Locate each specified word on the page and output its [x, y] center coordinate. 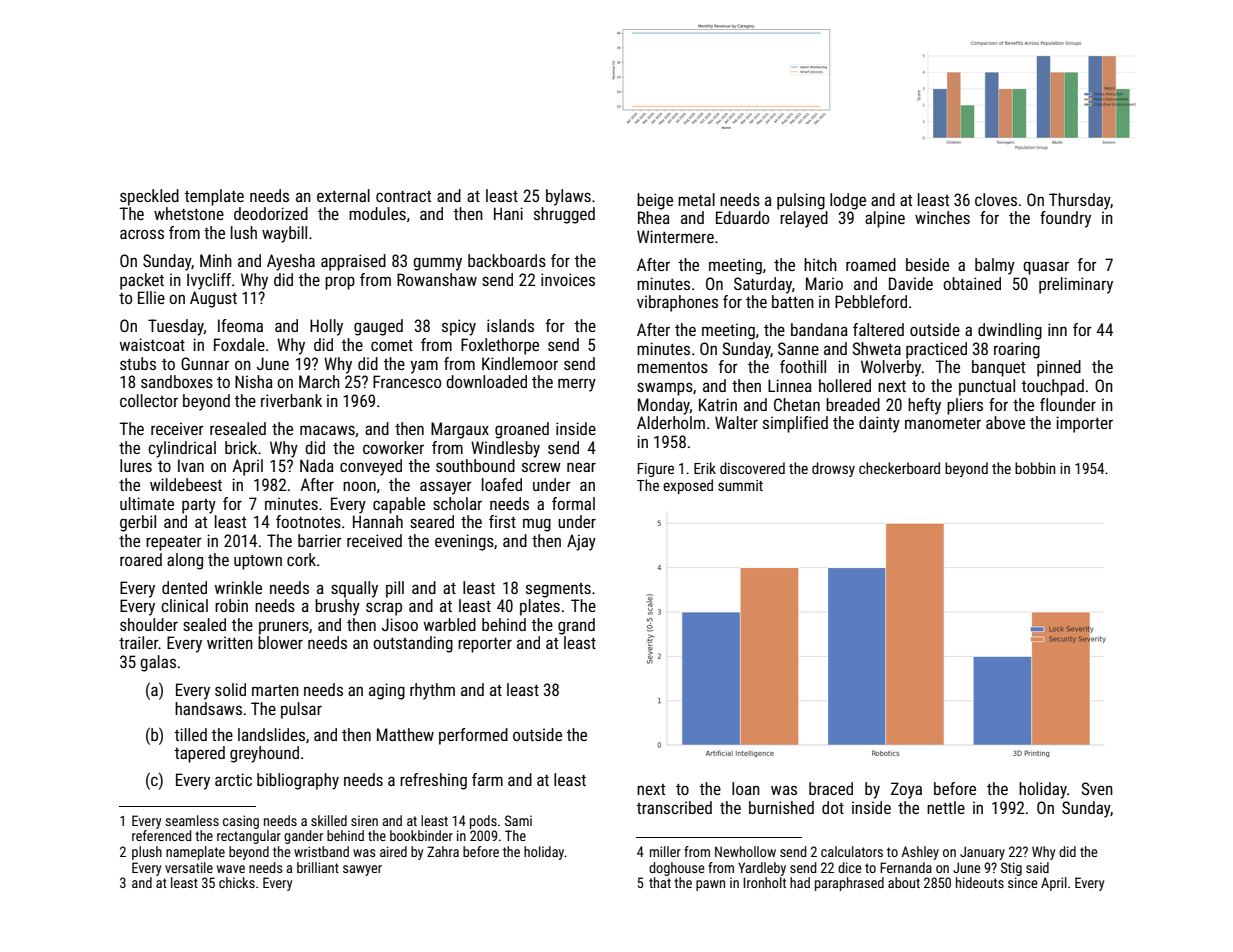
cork [301, 559]
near [581, 467]
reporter [485, 645]
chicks [237, 882]
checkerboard [899, 468]
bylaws [568, 197]
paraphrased [849, 884]
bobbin [1035, 468]
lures [136, 465]
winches [942, 217]
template [214, 197]
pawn [710, 885]
